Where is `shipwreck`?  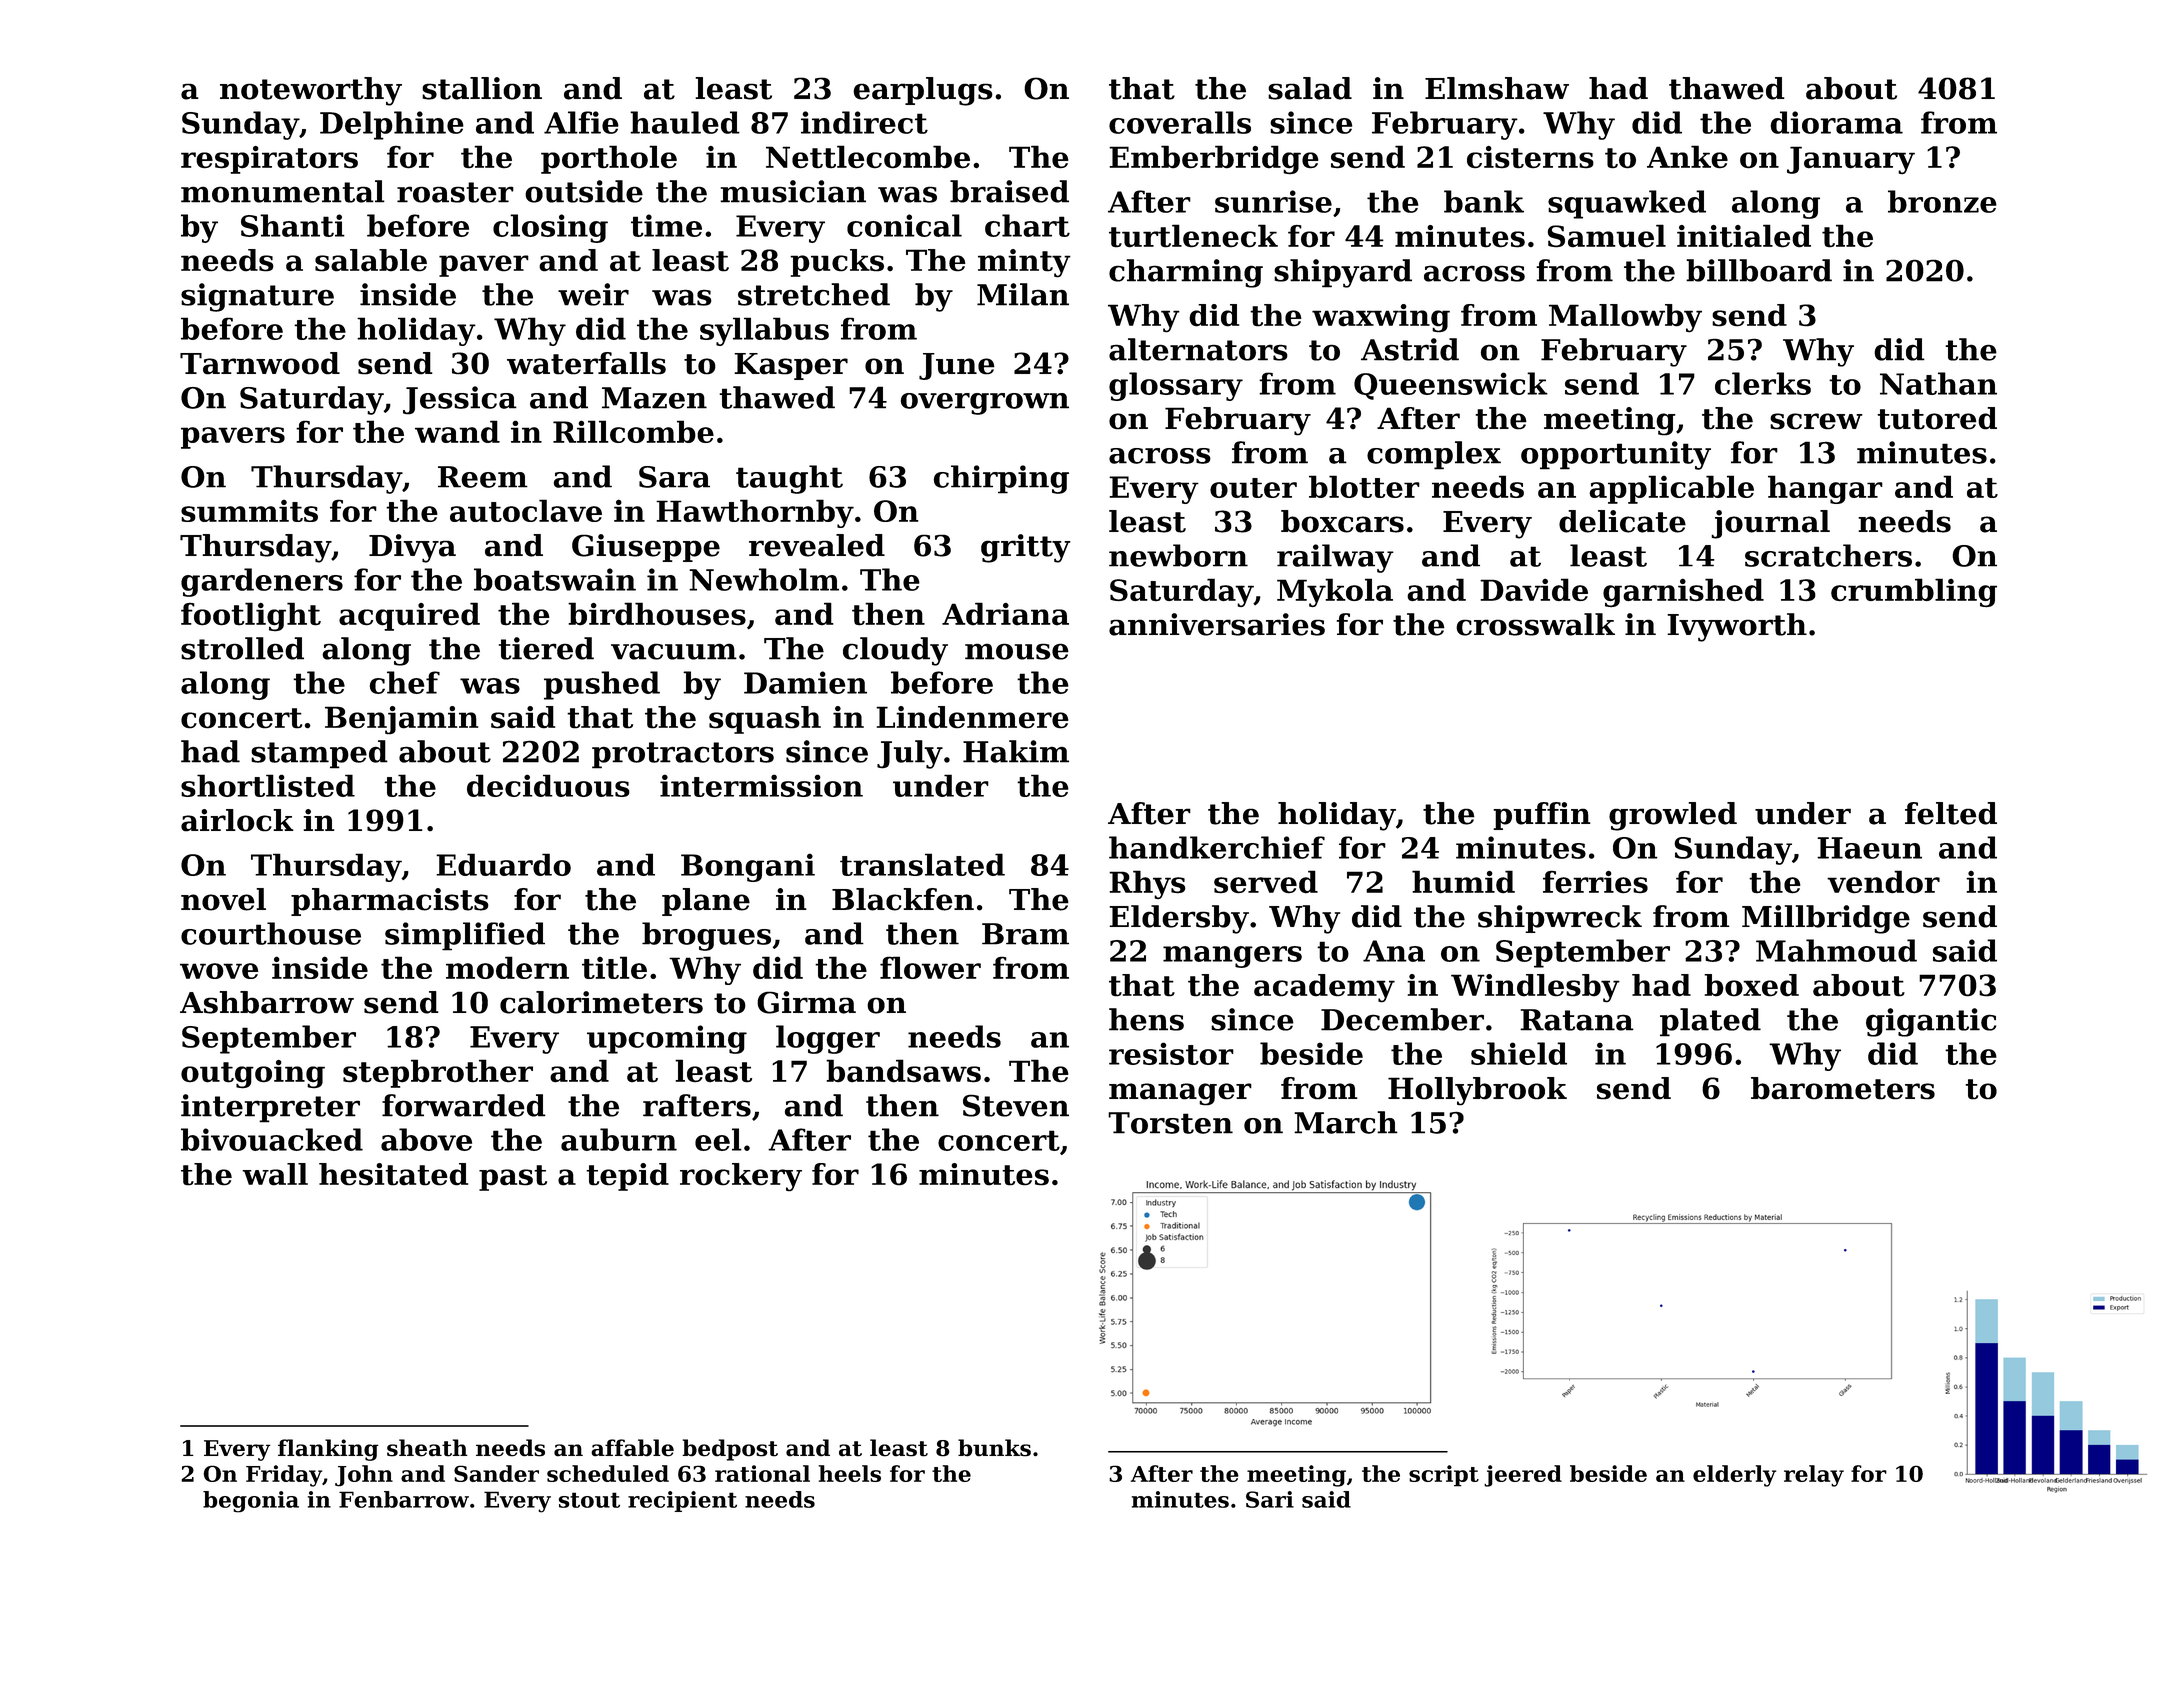 shipwreck is located at coordinates (1560, 919).
